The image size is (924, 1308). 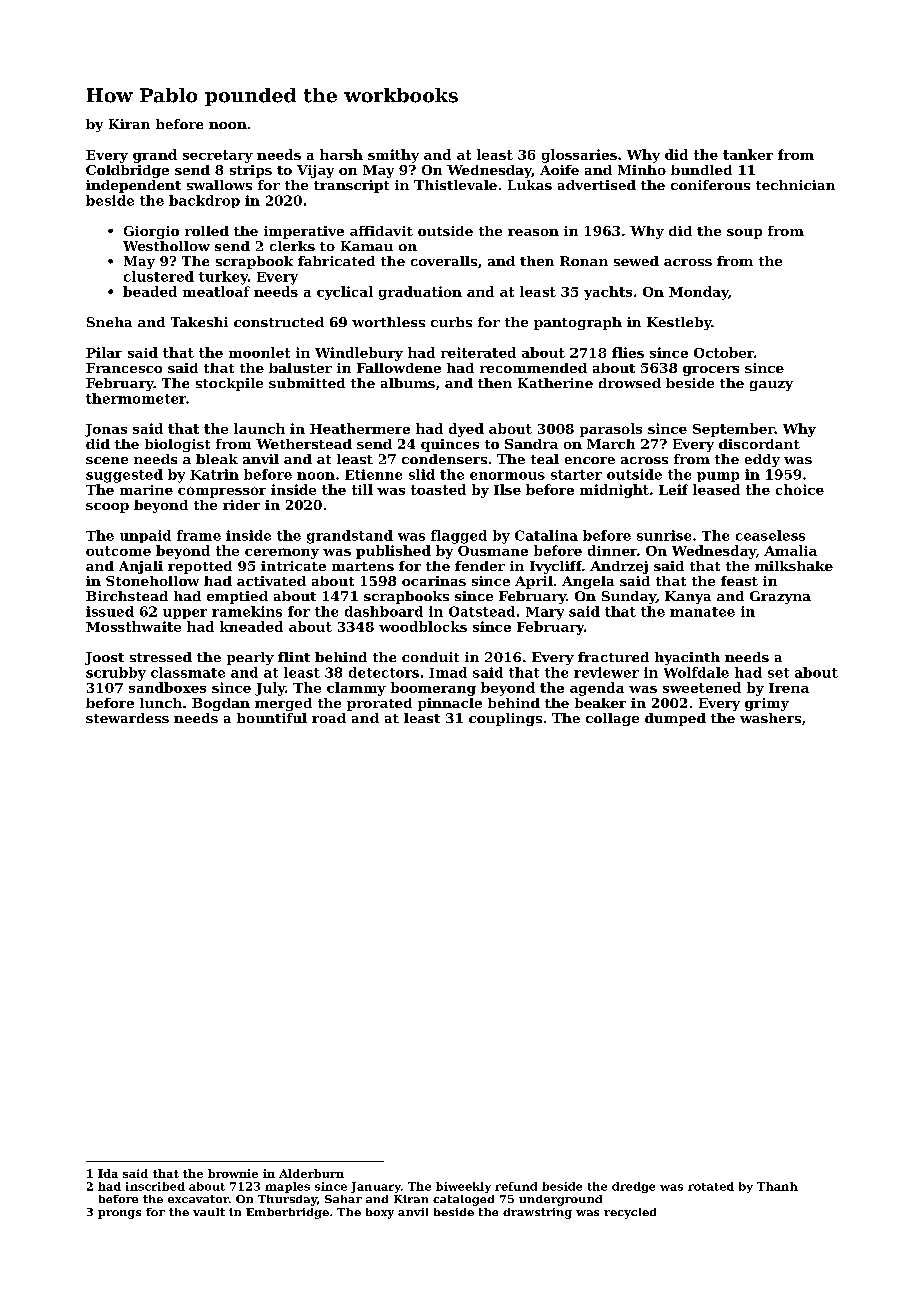 What do you see at coordinates (209, 1212) in the image?
I see `vault` at bounding box center [209, 1212].
